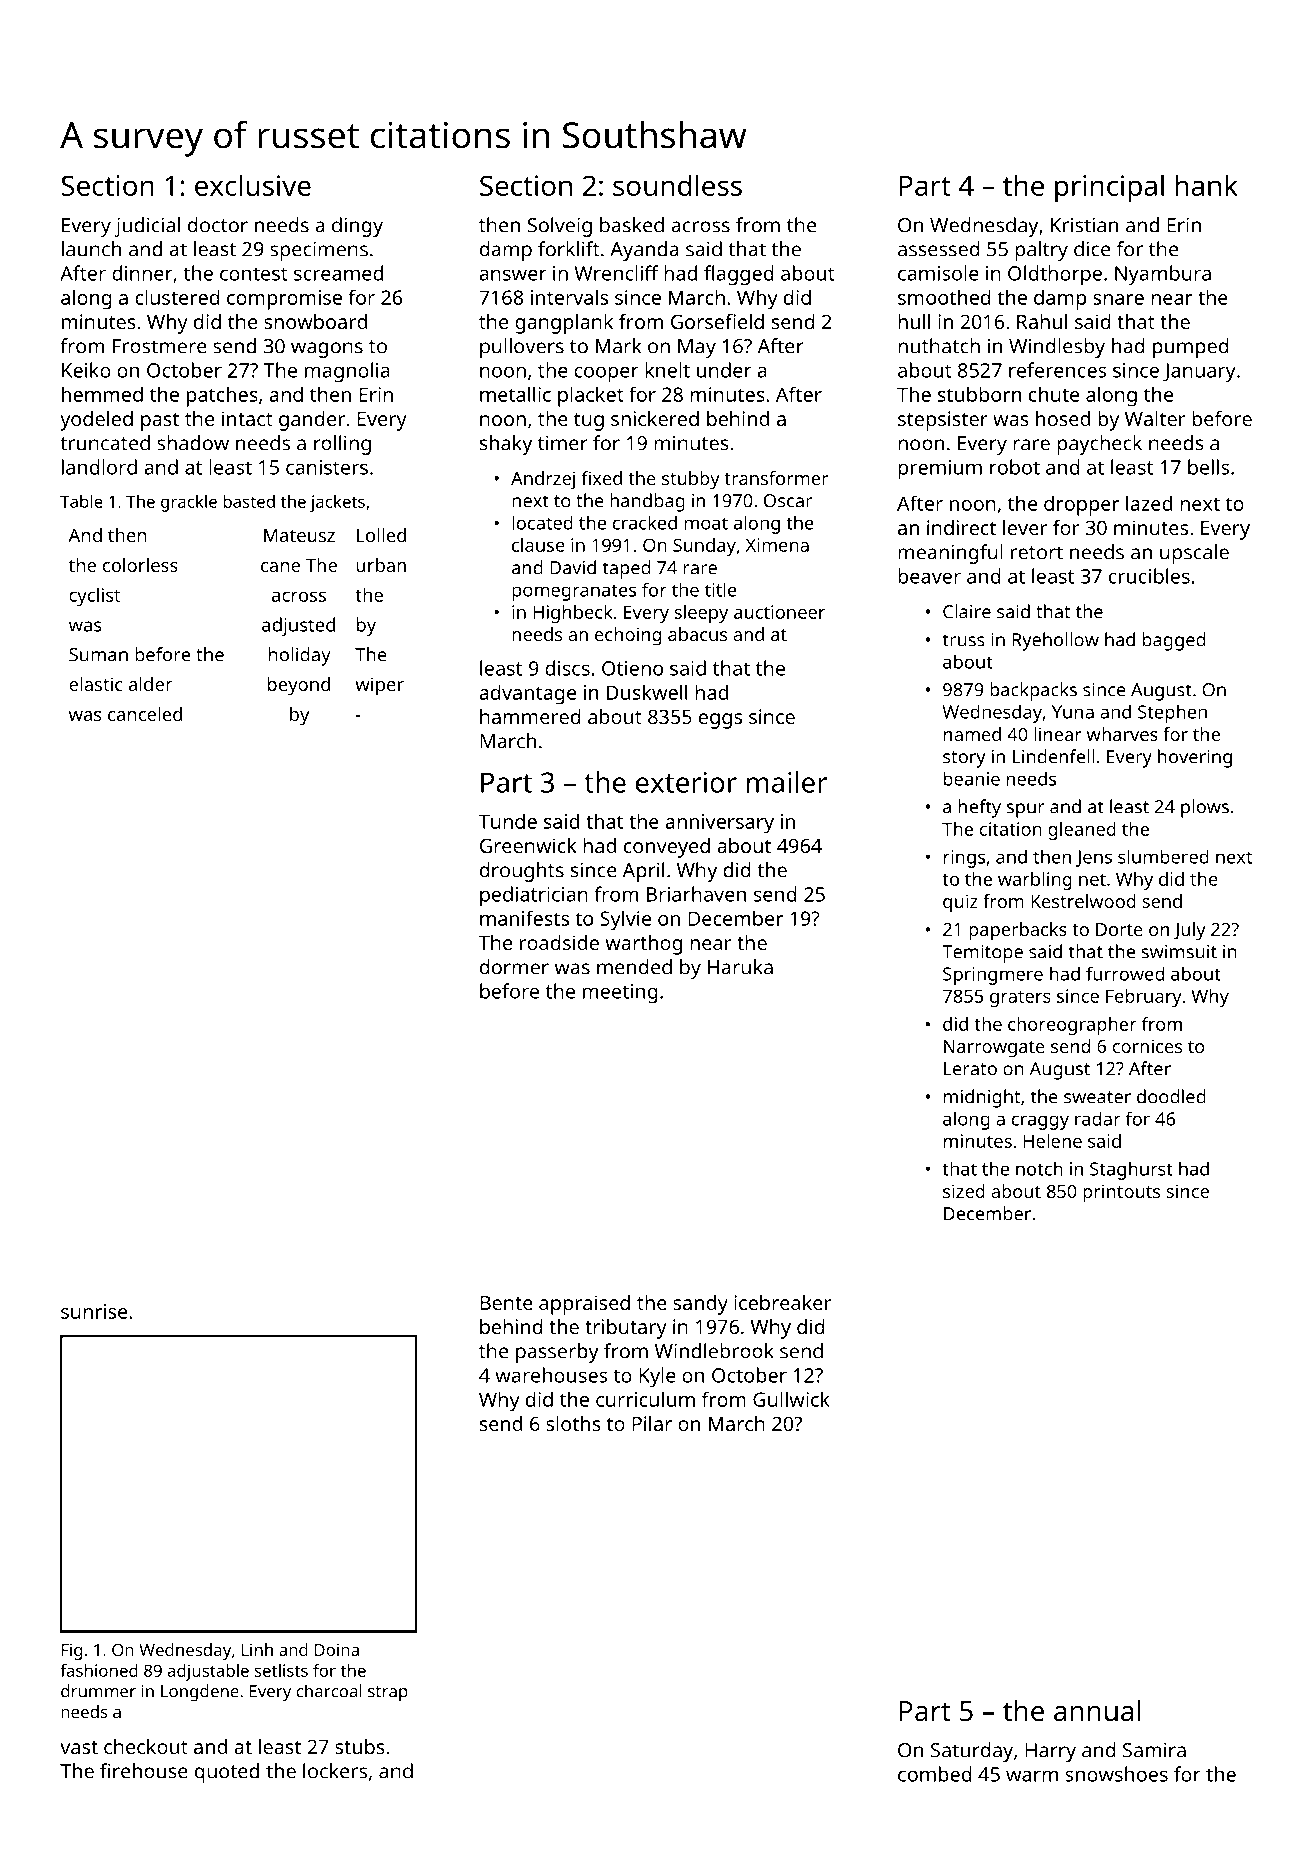 This document has height=1858, width=1314. What do you see at coordinates (739, 275) in the document?
I see `flagged` at bounding box center [739, 275].
